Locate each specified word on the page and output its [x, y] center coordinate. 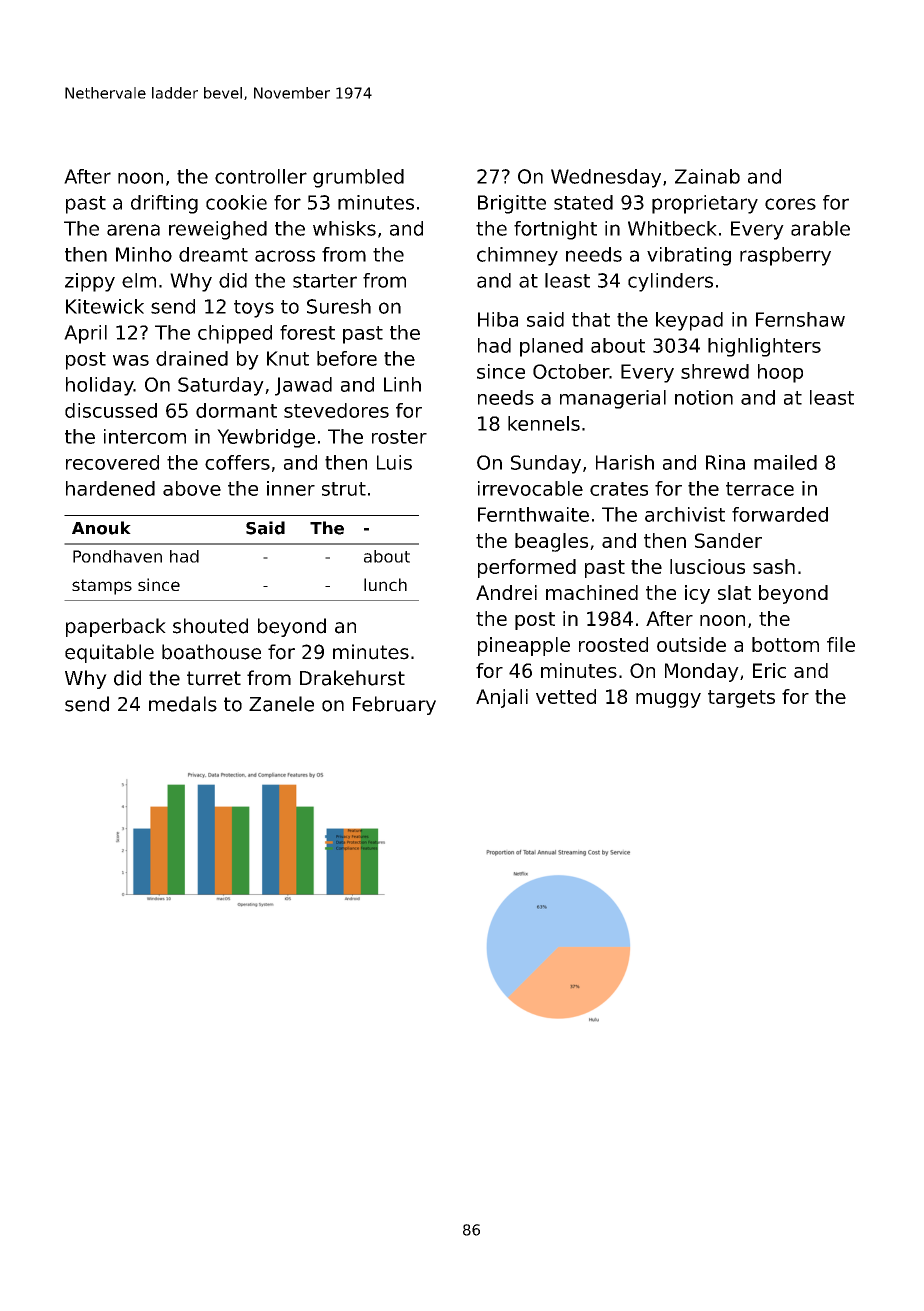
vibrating [689, 256]
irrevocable [530, 488]
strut [344, 489]
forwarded [780, 514]
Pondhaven [117, 556]
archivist [685, 514]
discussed [111, 410]
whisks [344, 228]
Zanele [281, 704]
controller [261, 176]
